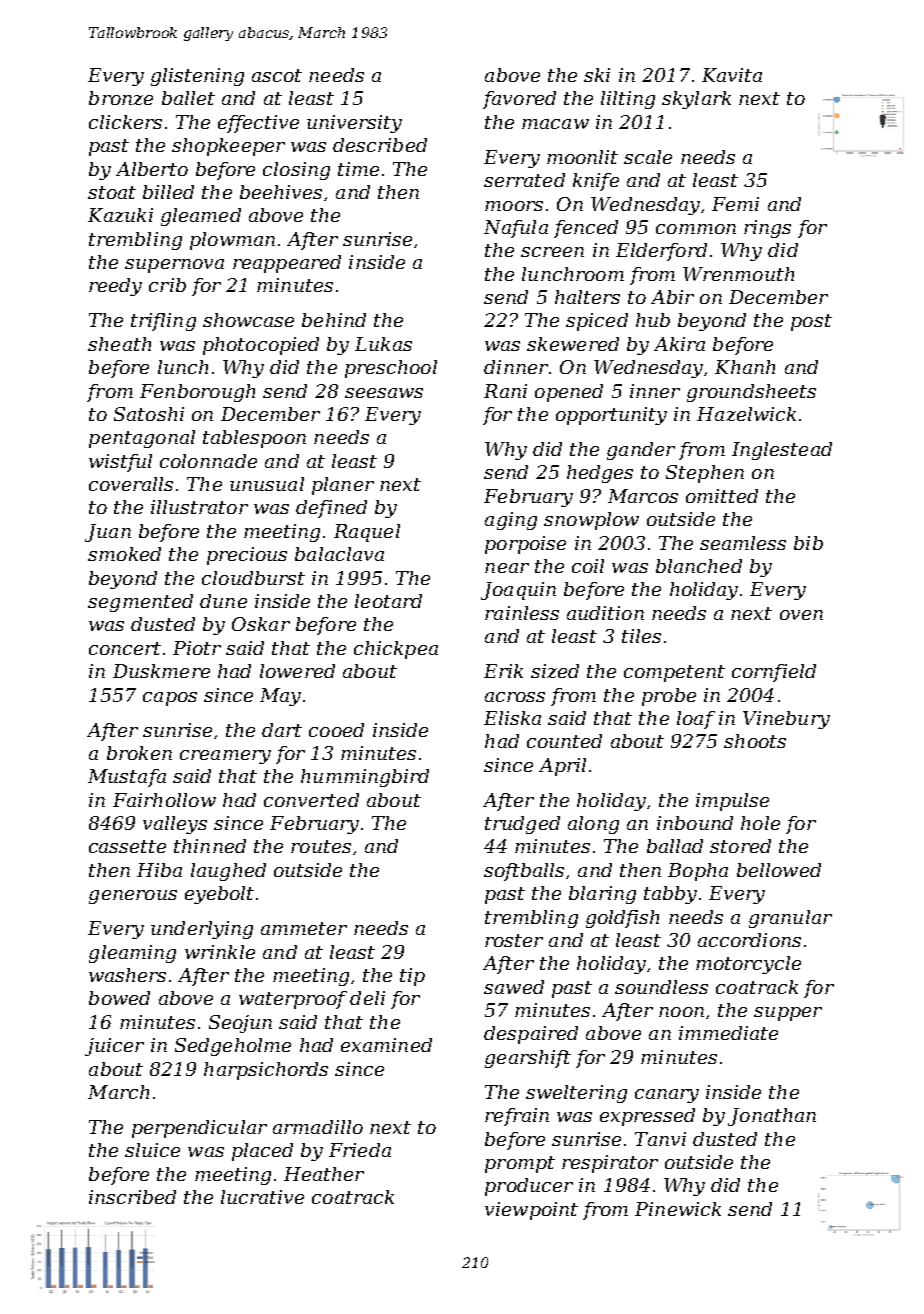 The height and width of the screenshot is (1314, 924). Describe the element at coordinates (121, 98) in the screenshot. I see `bronze` at that location.
